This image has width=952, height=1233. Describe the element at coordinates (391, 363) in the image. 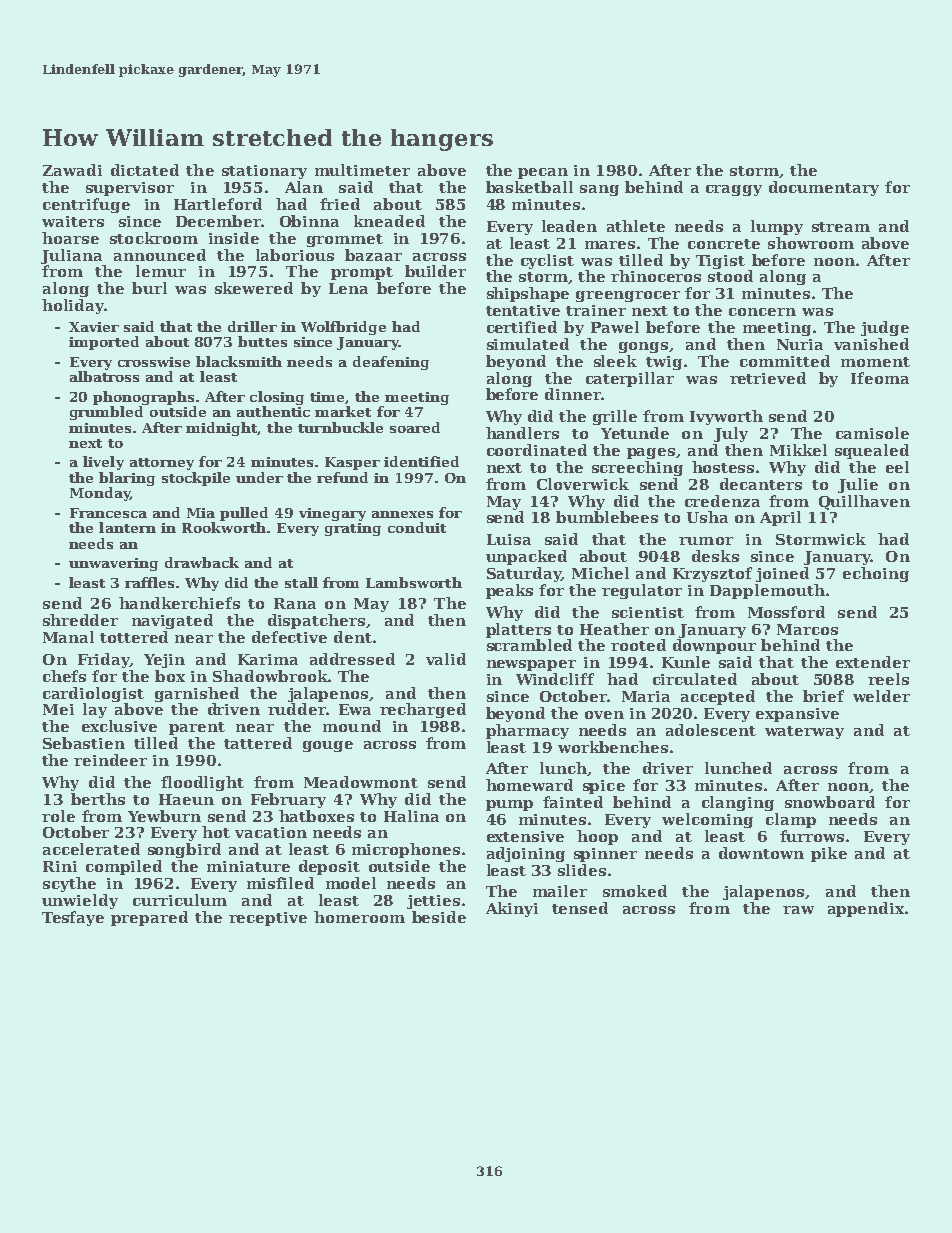

I see `deafening` at that location.
